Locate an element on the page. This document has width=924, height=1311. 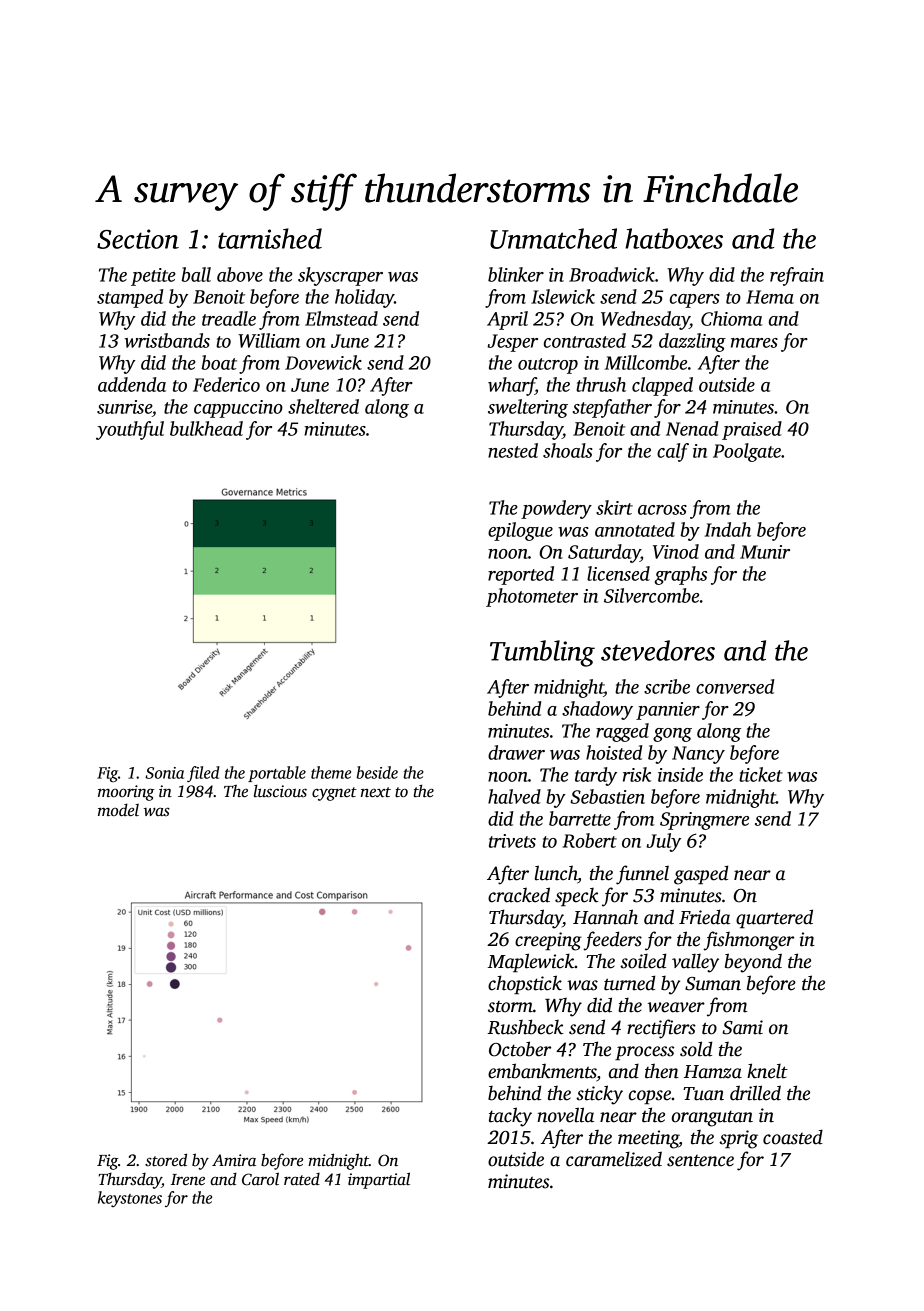
tacky is located at coordinates (510, 1117).
